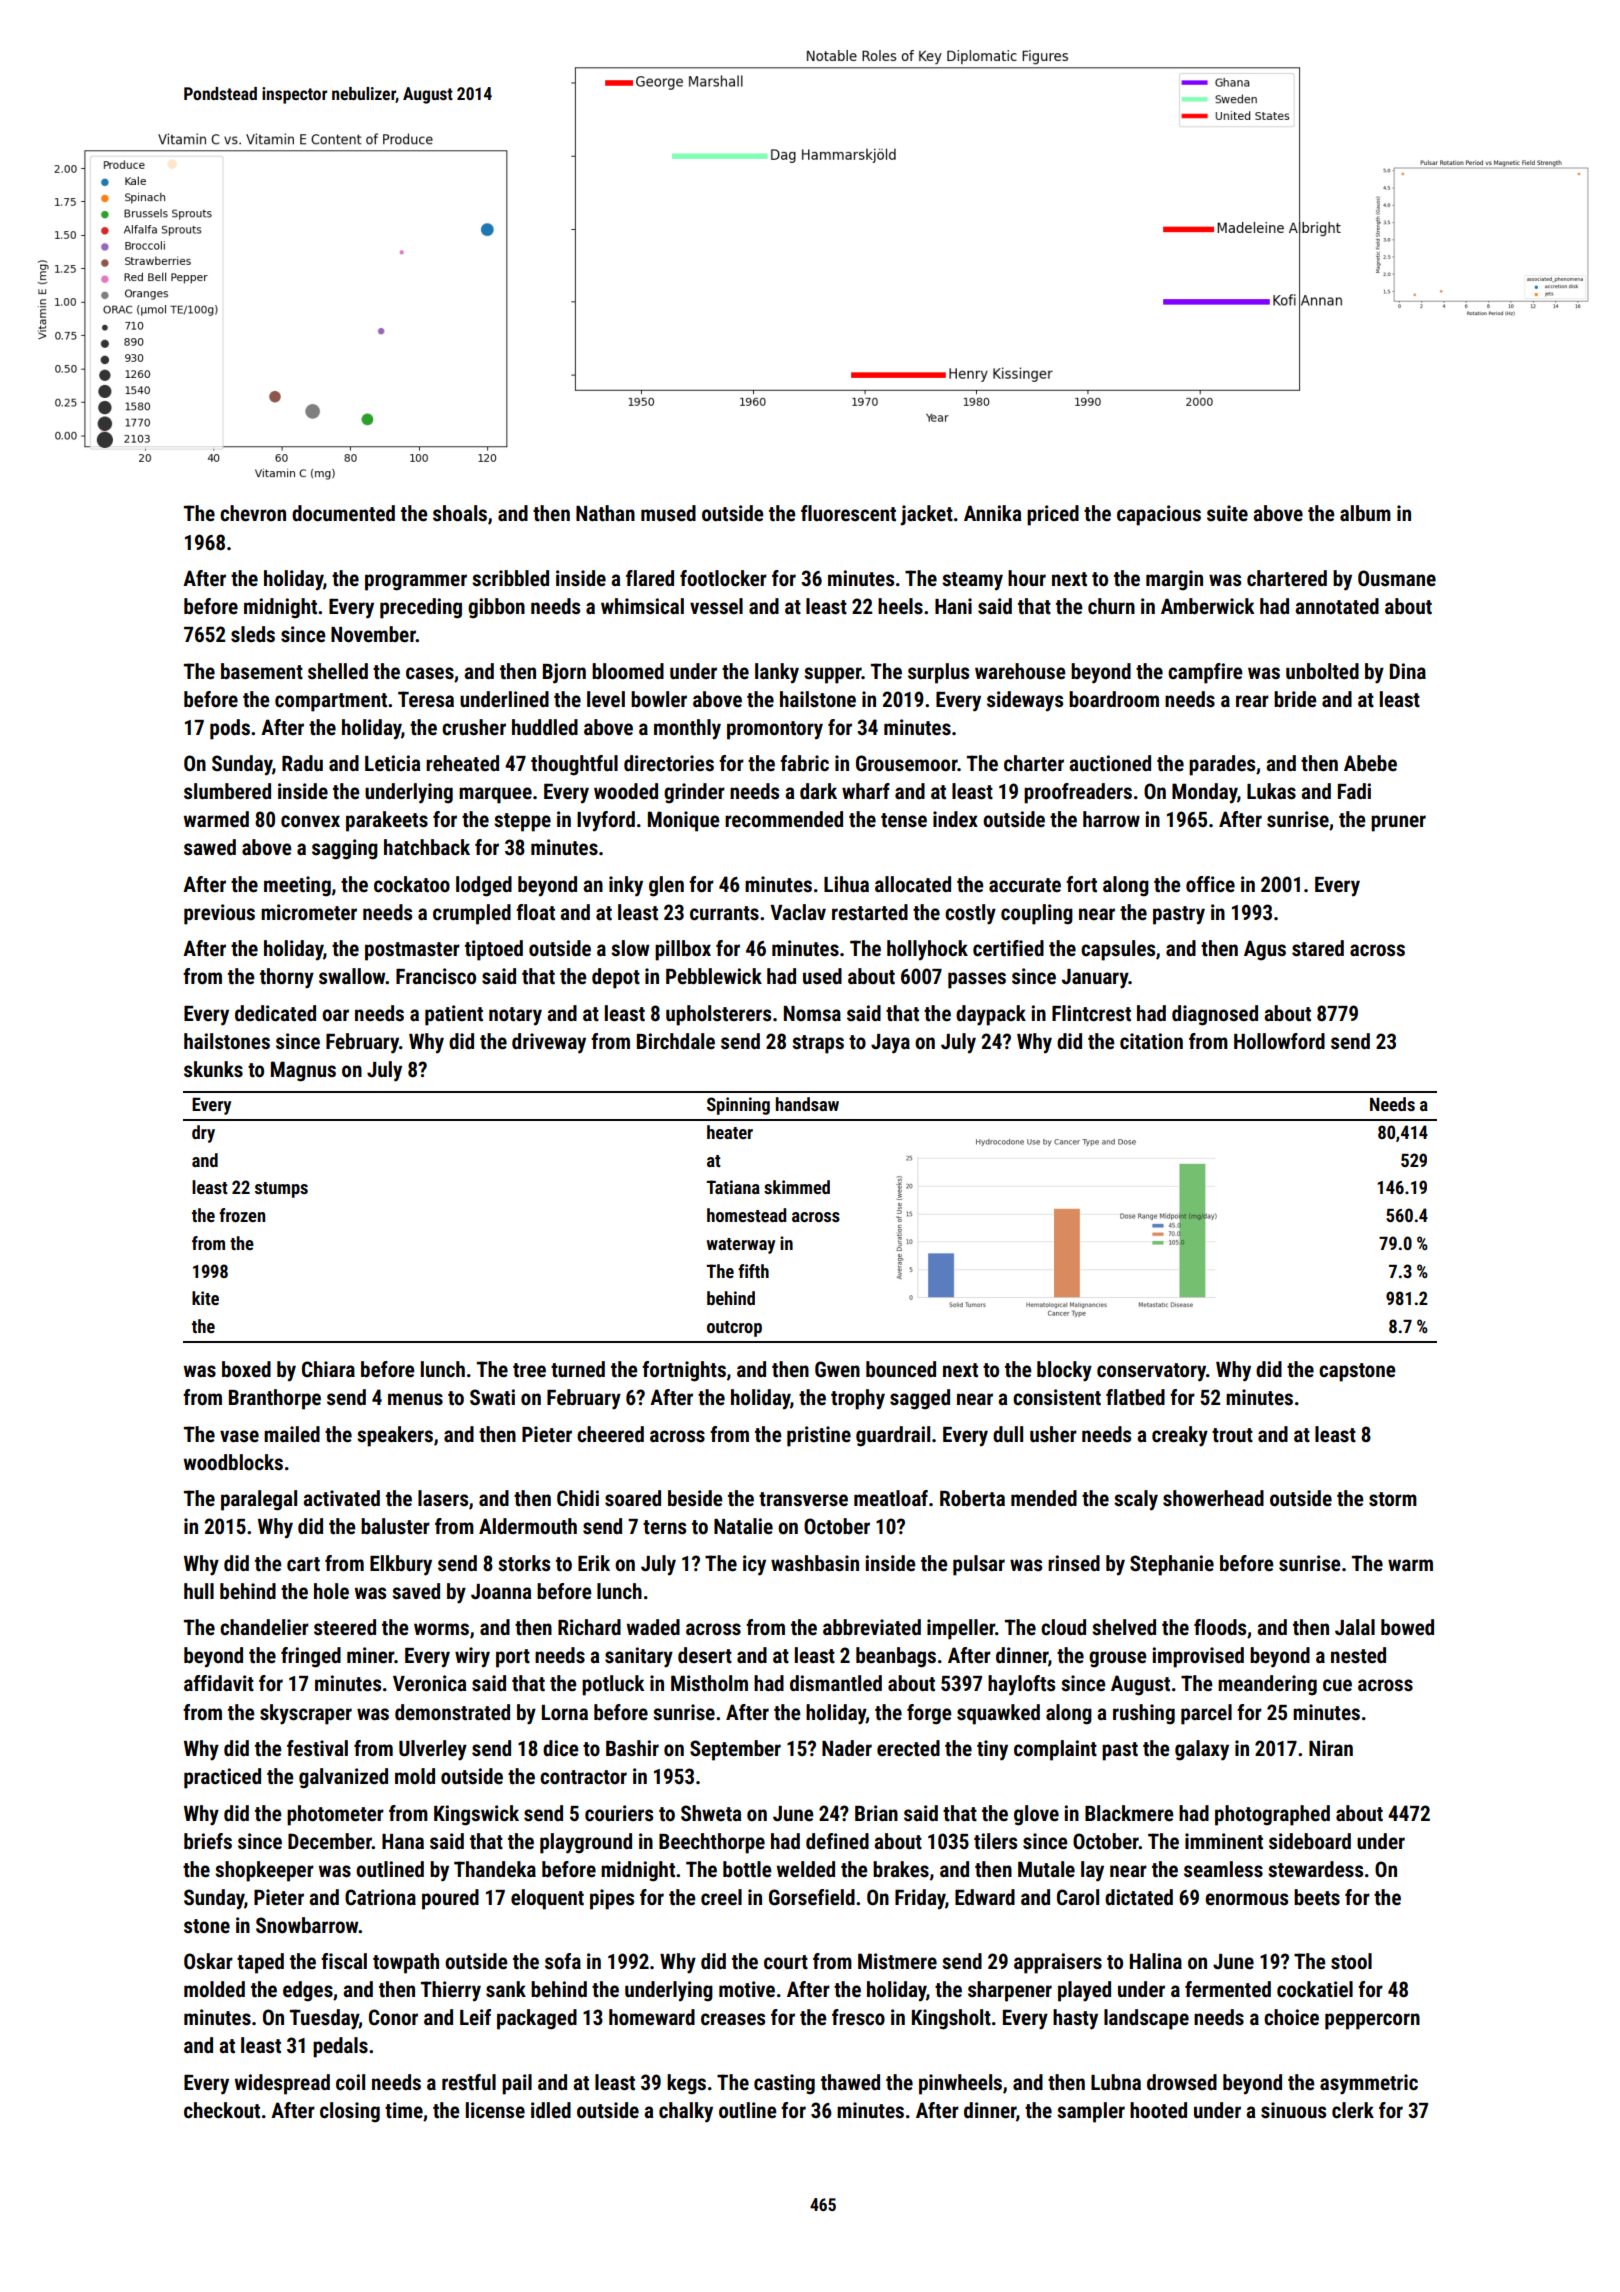 The height and width of the screenshot is (2292, 1620). What do you see at coordinates (846, 884) in the screenshot?
I see `Lihua` at bounding box center [846, 884].
